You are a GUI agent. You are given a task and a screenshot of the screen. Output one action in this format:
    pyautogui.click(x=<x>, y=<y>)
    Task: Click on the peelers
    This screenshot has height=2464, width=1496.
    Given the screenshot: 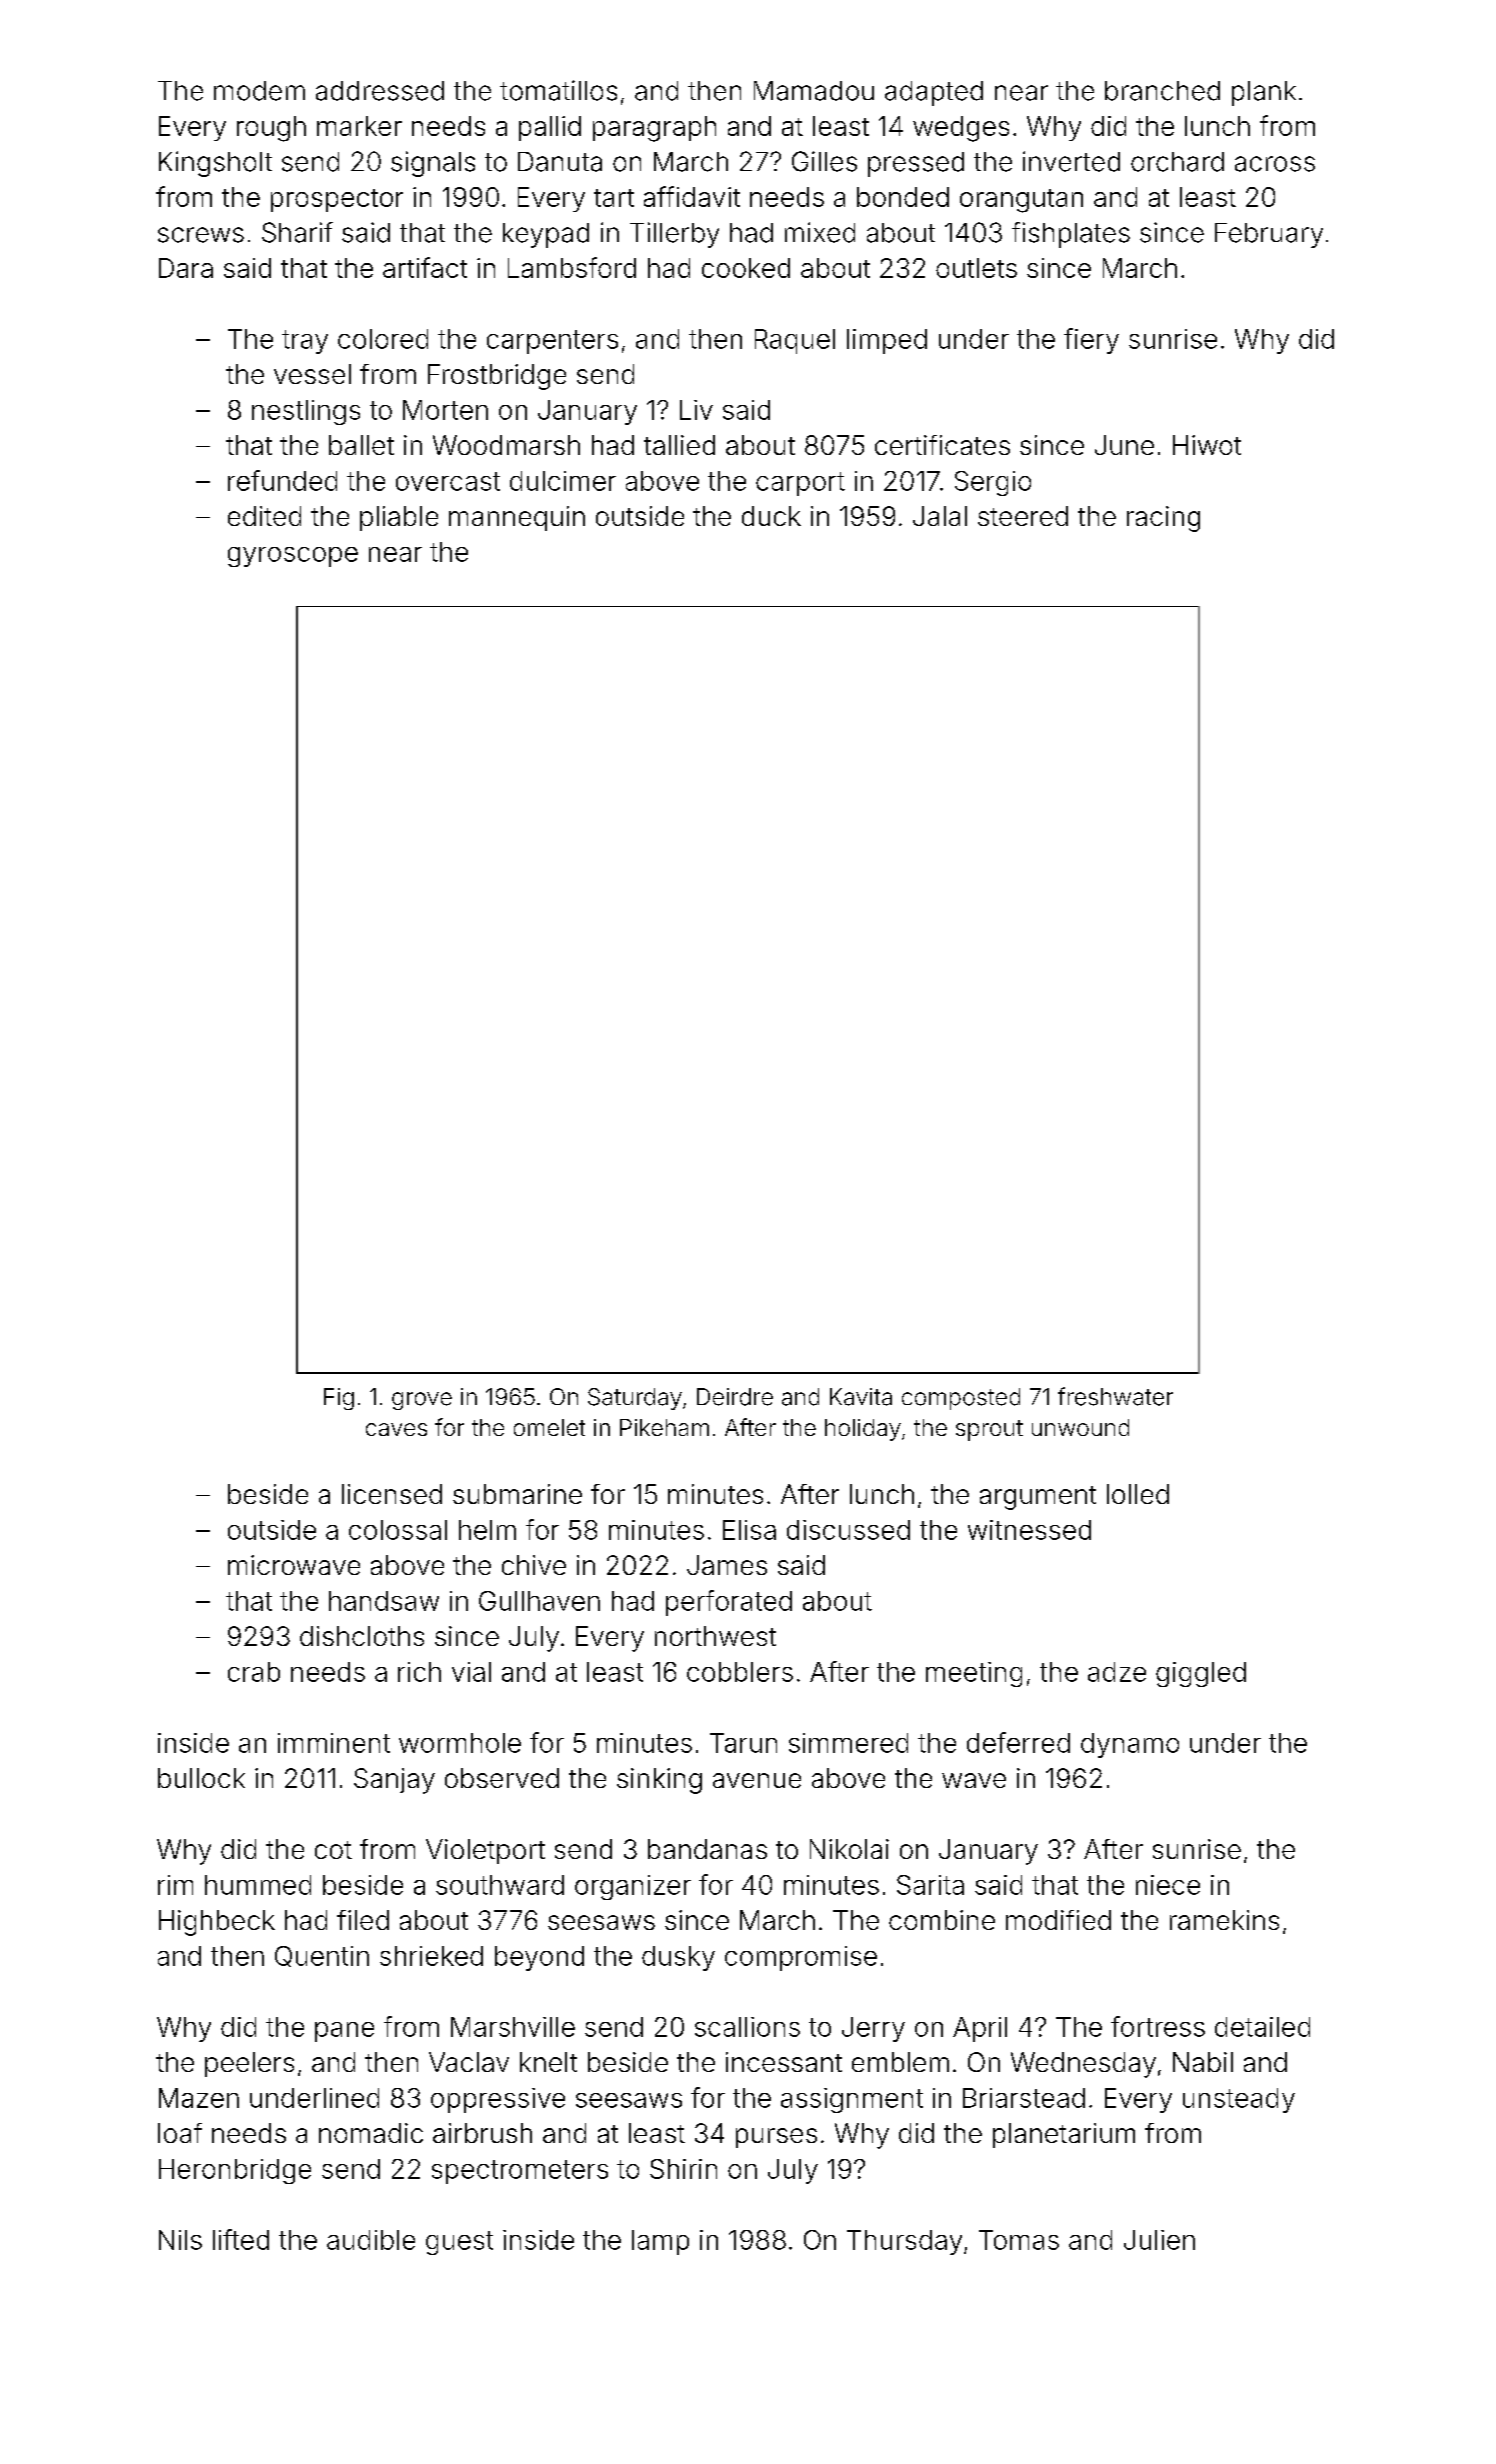 What is the action you would take?
    pyautogui.click(x=249, y=2064)
